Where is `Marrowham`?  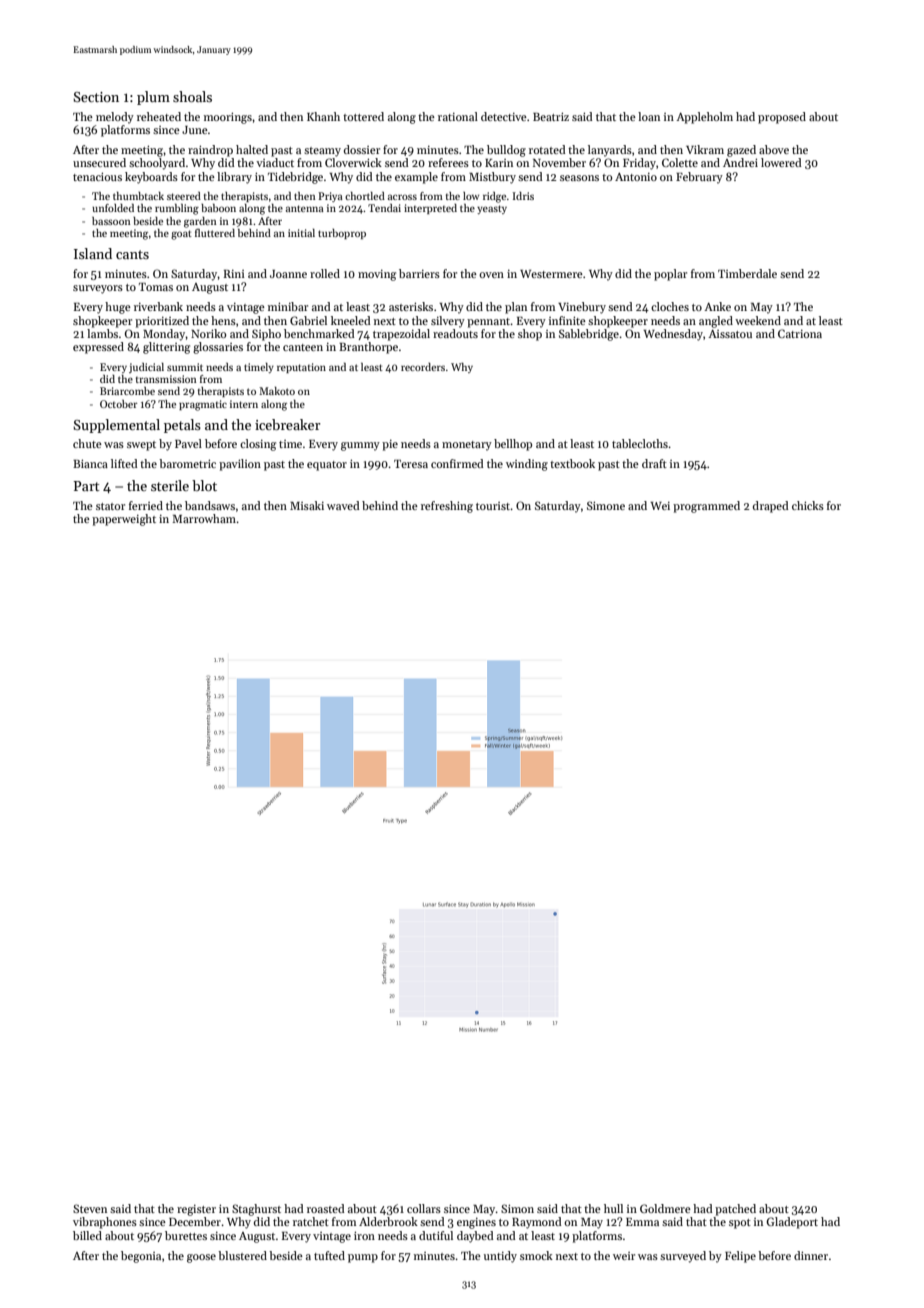 Marrowham is located at coordinates (204, 518).
